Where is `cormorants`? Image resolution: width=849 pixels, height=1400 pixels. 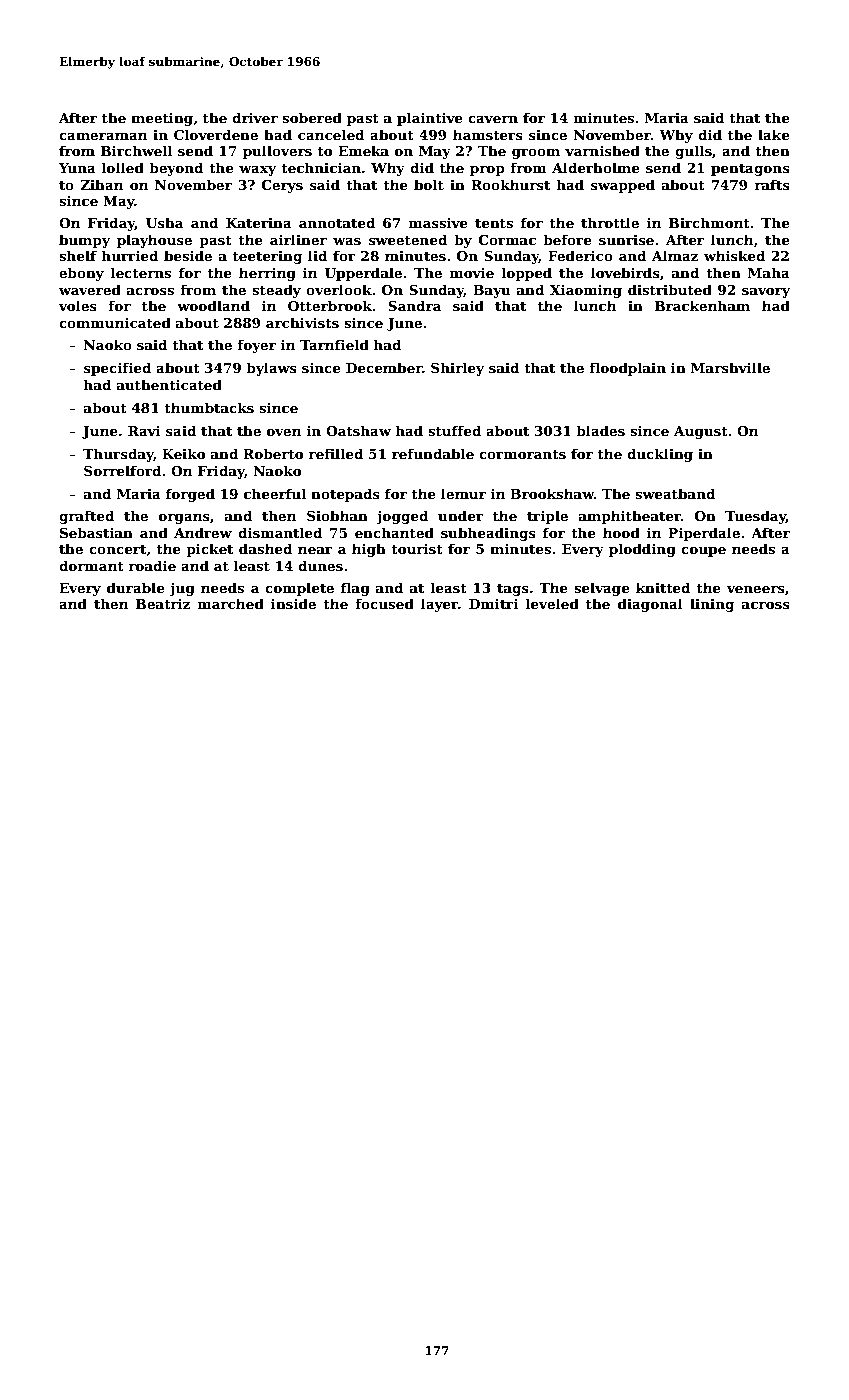 cormorants is located at coordinates (522, 454).
